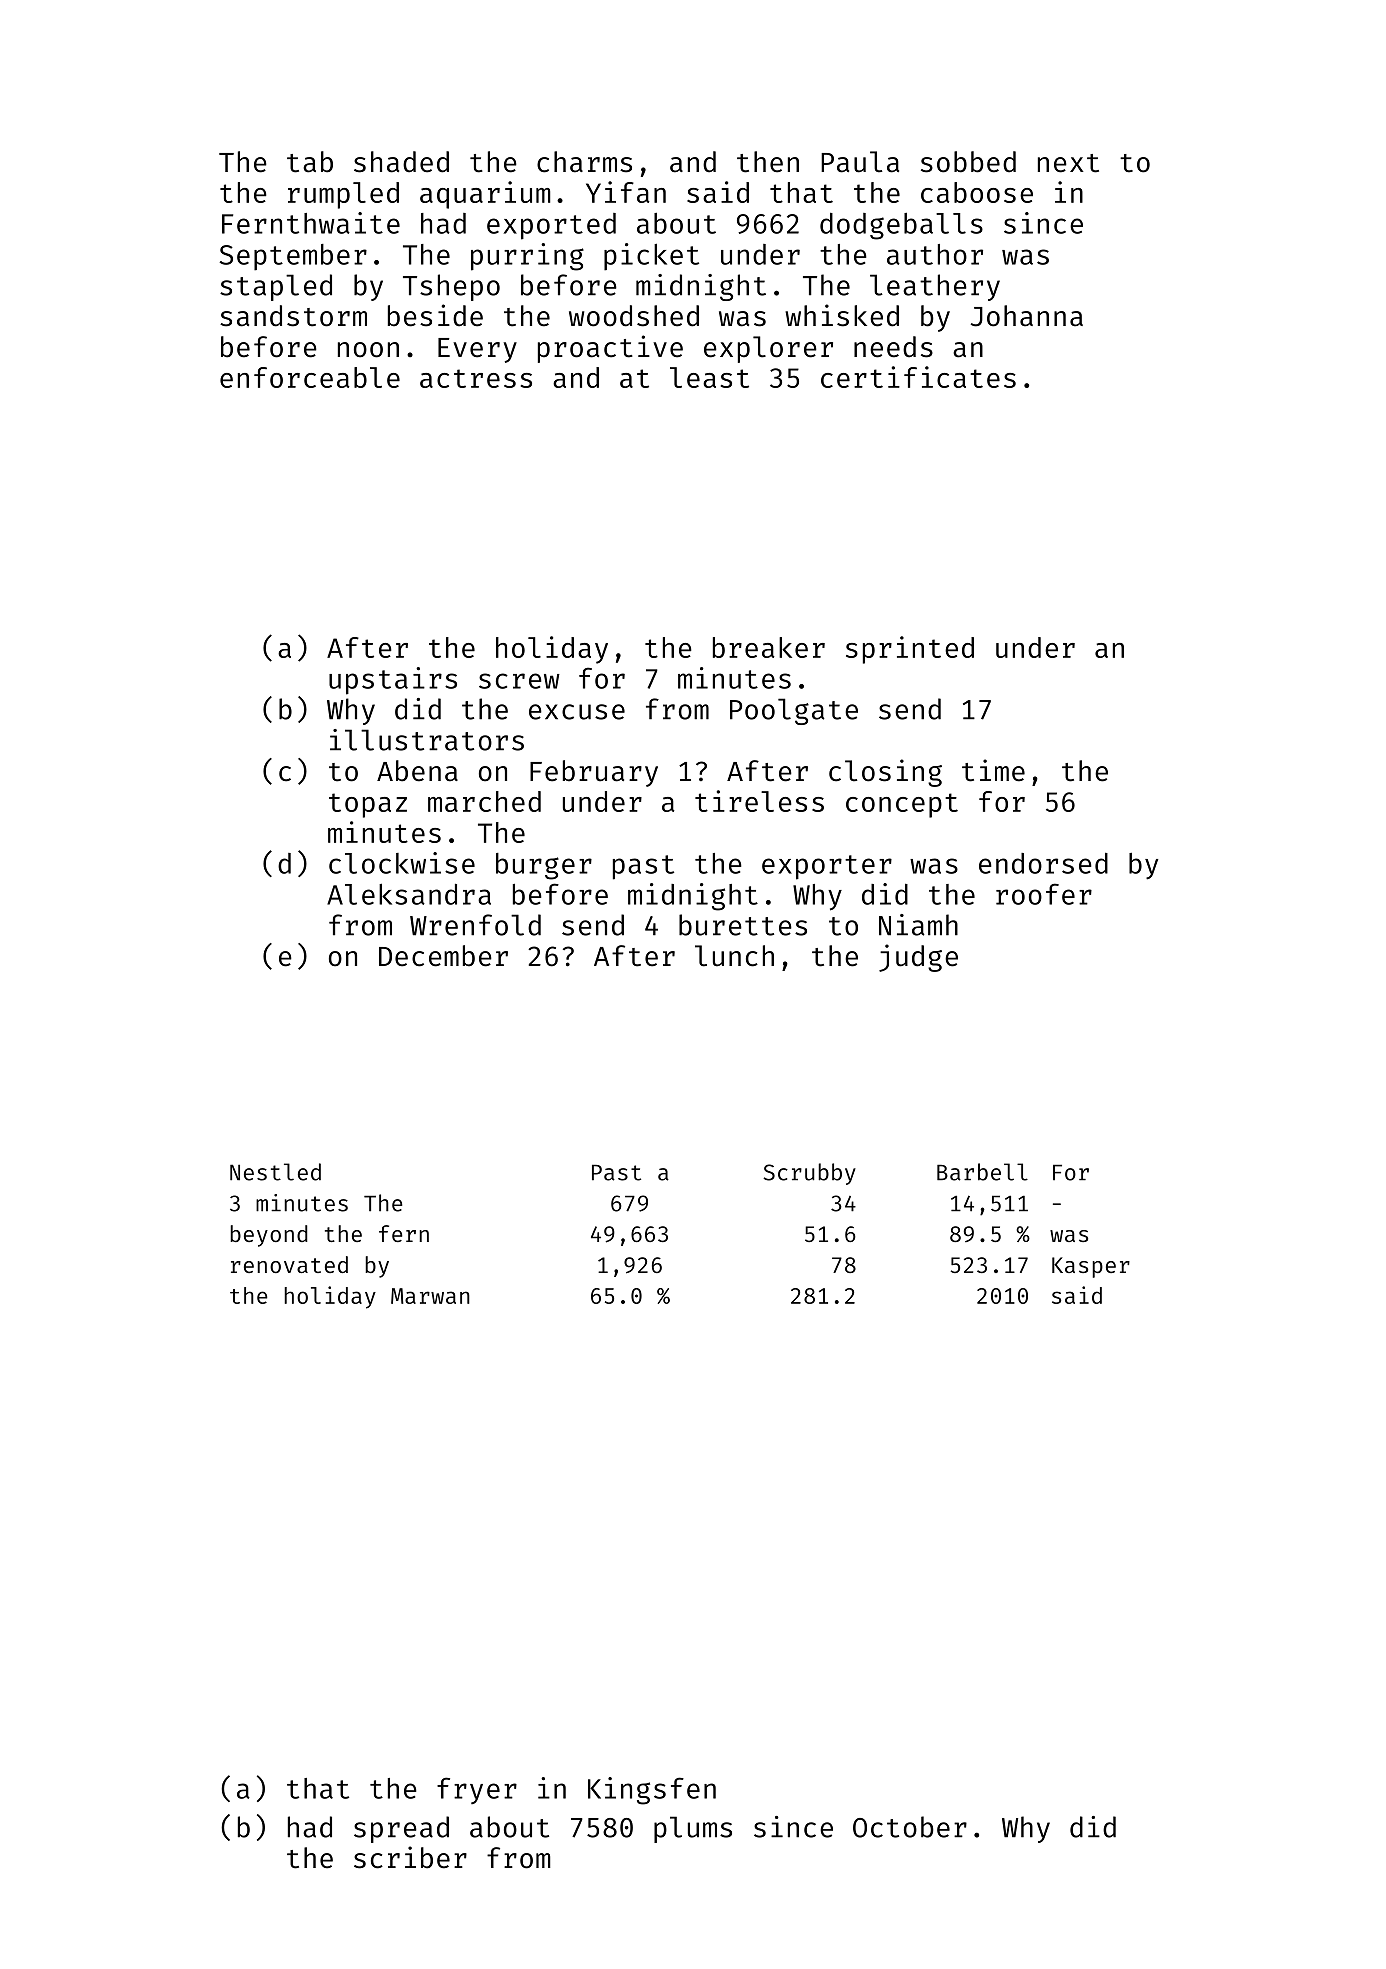 The width and height of the image is (1386, 1969). I want to click on Scrubby, so click(809, 1174).
